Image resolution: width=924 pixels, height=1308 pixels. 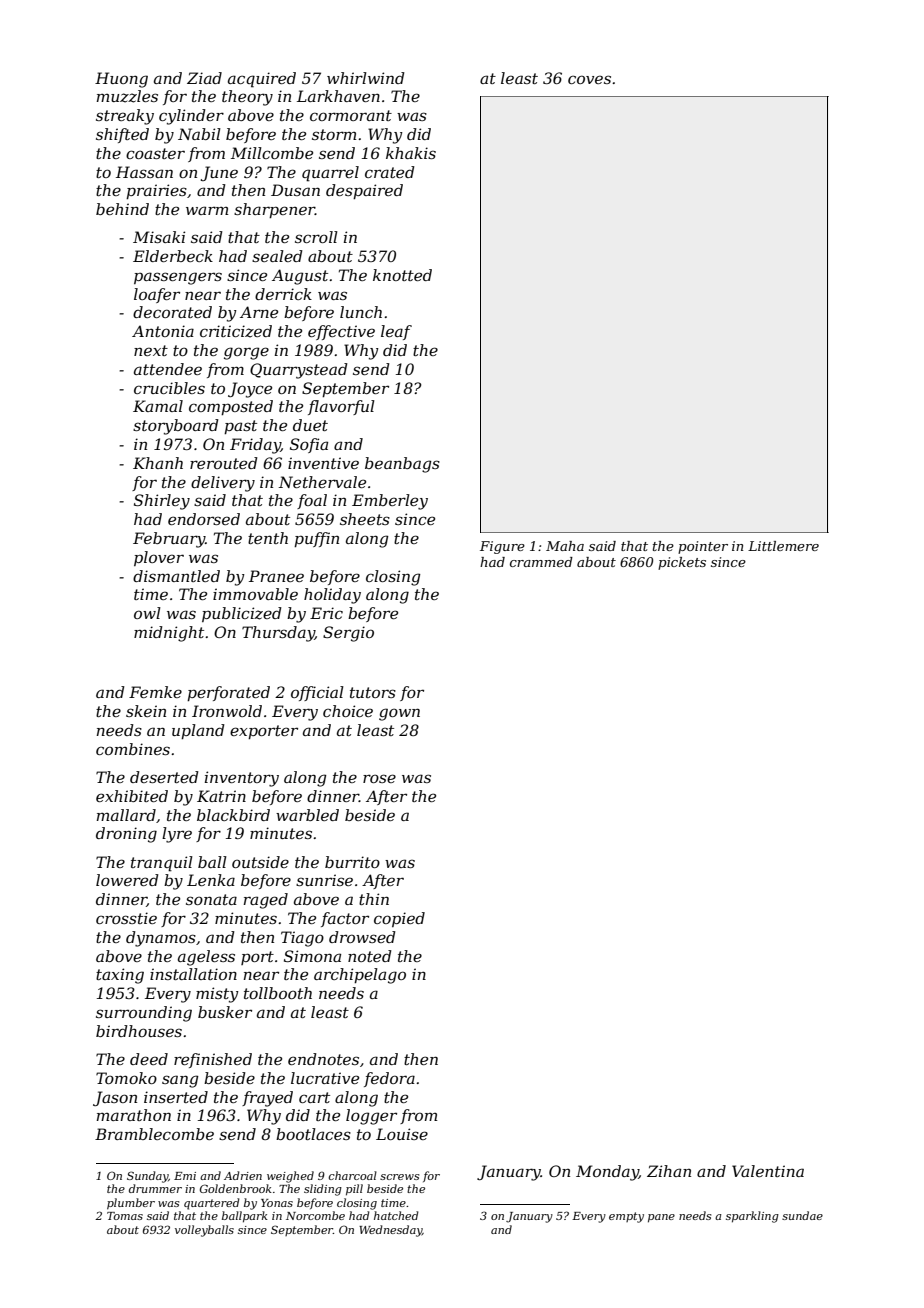 What do you see at coordinates (158, 406) in the screenshot?
I see `Kamal` at bounding box center [158, 406].
